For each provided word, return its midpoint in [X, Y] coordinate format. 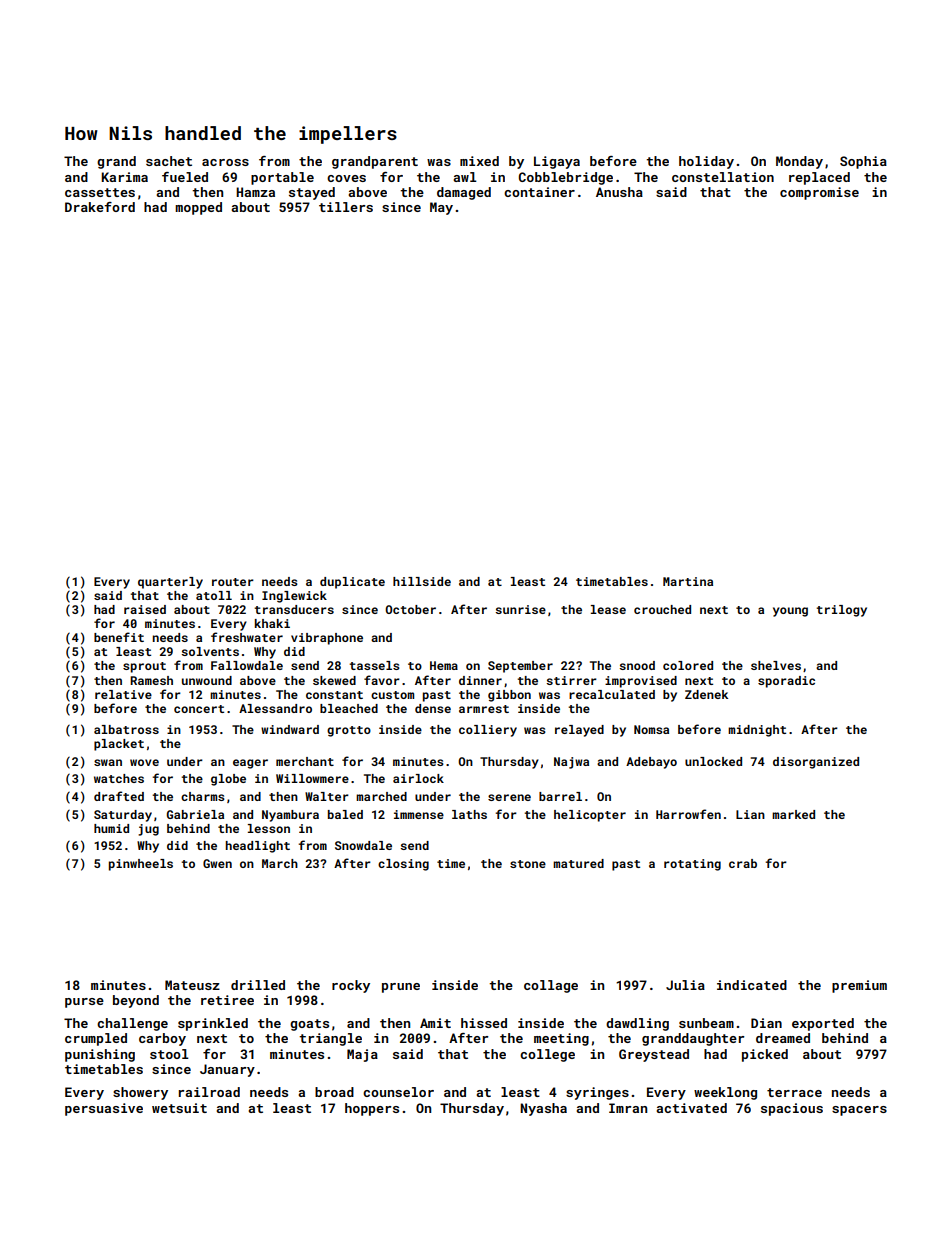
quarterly [170, 583]
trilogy [842, 611]
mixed [479, 161]
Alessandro [275, 708]
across [225, 162]
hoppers [372, 1109]
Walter [327, 796]
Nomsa [651, 729]
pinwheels [141, 865]
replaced [819, 178]
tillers [346, 207]
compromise [819, 193]
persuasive [104, 1109]
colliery [488, 731]
